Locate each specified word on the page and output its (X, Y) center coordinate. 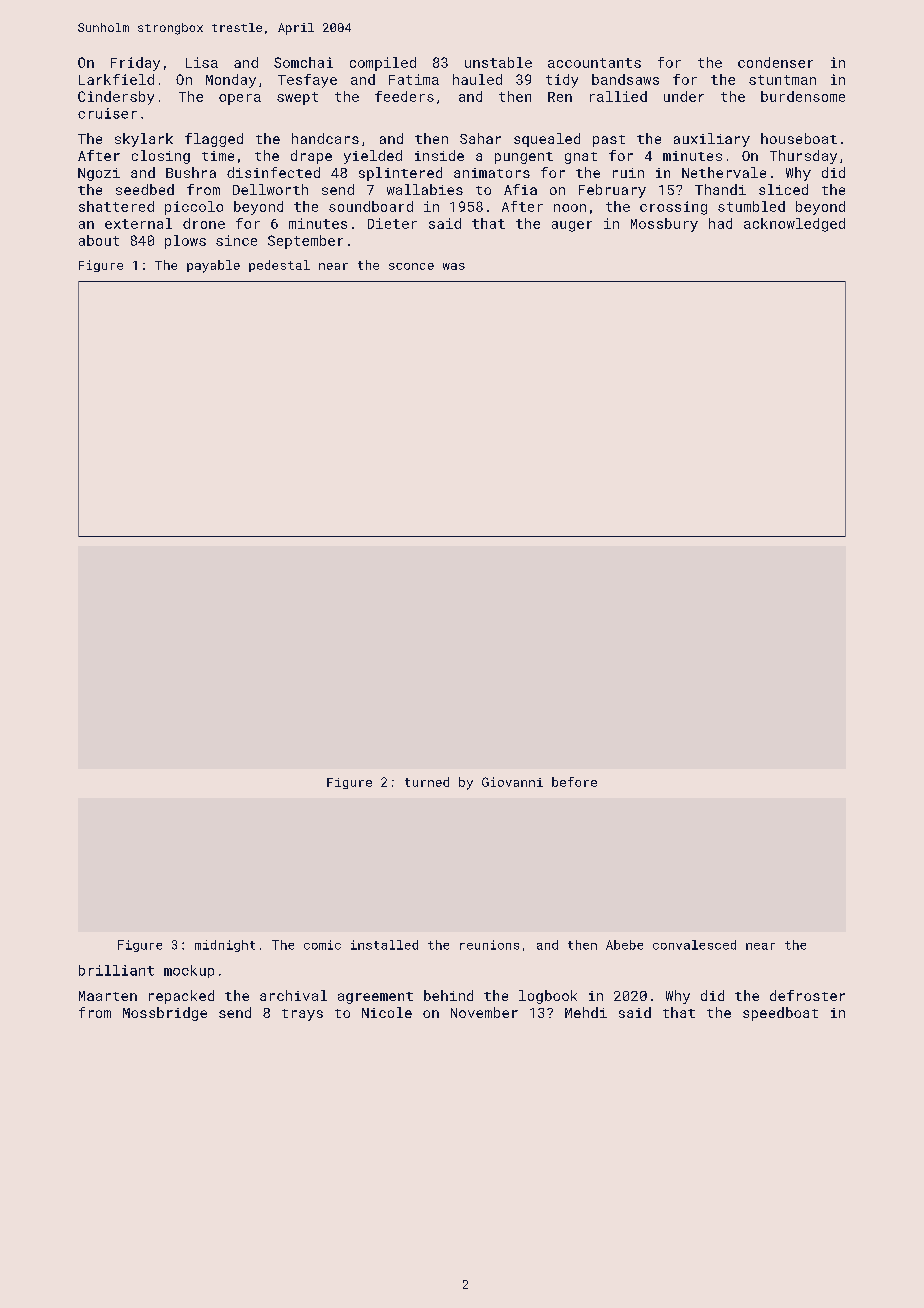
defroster (807, 995)
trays (302, 1015)
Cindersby (116, 98)
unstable (498, 62)
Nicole (387, 1012)
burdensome (803, 96)
